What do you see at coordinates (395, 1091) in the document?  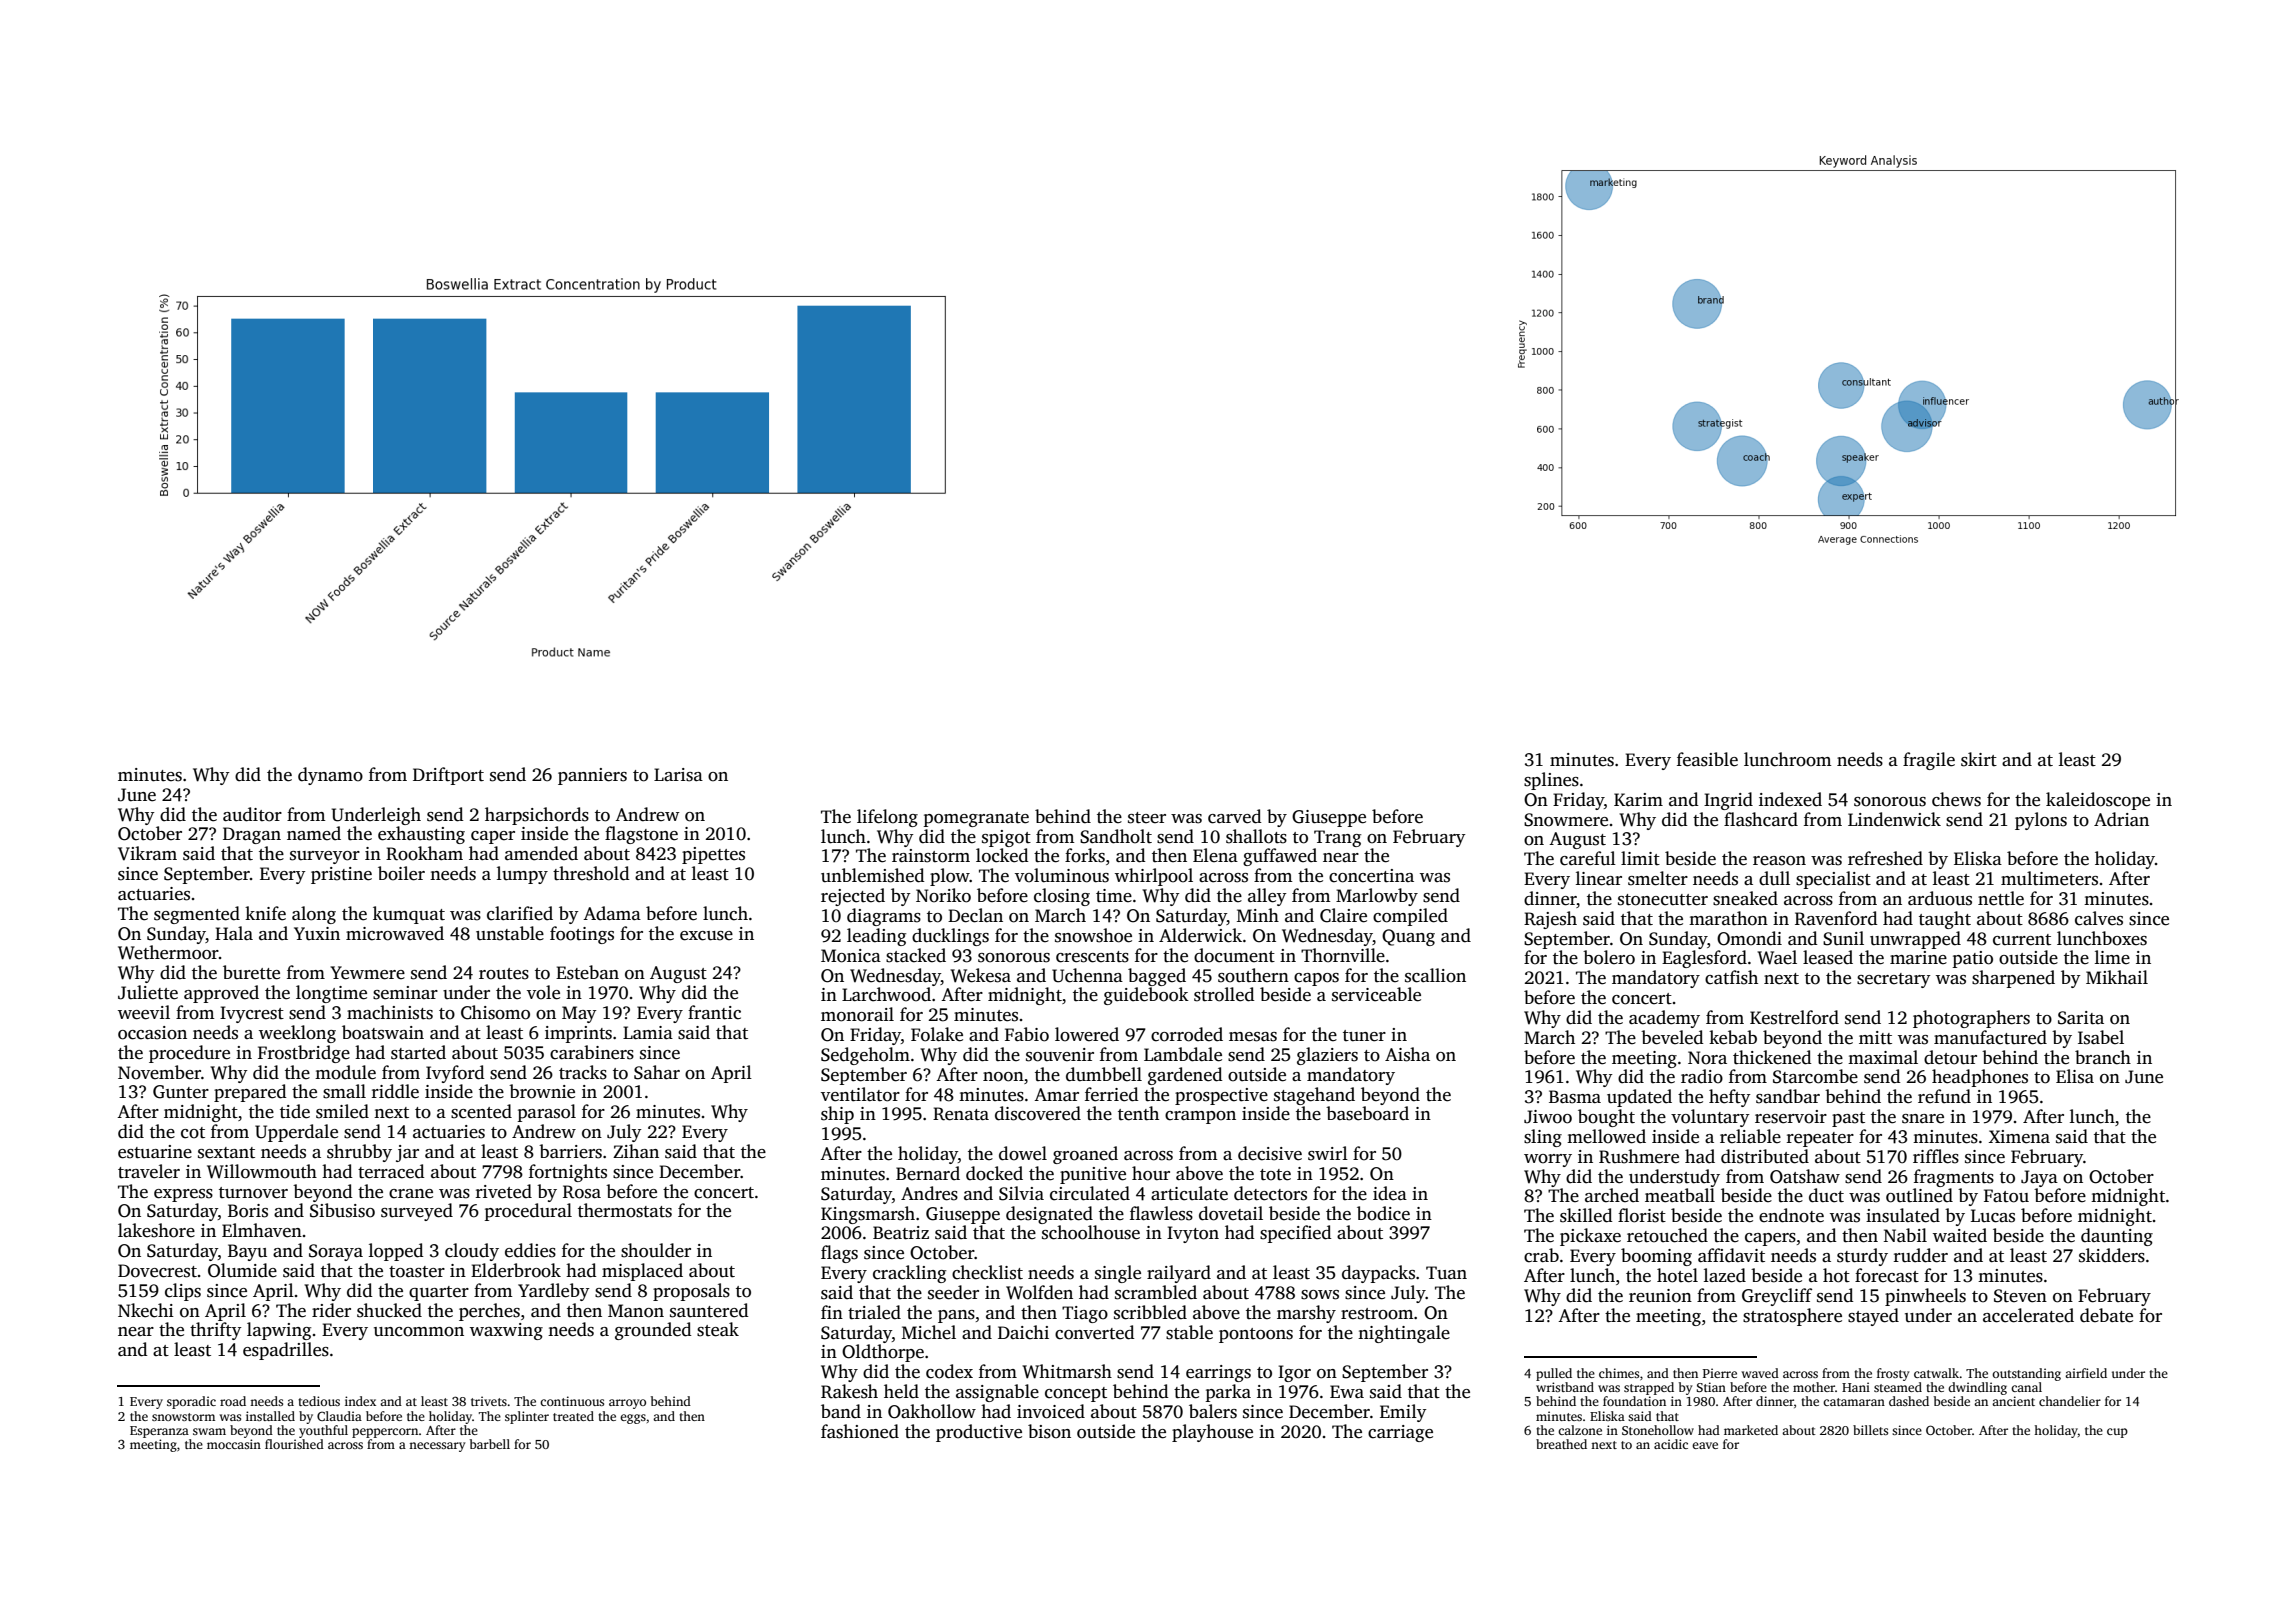 I see `riddle` at bounding box center [395, 1091].
